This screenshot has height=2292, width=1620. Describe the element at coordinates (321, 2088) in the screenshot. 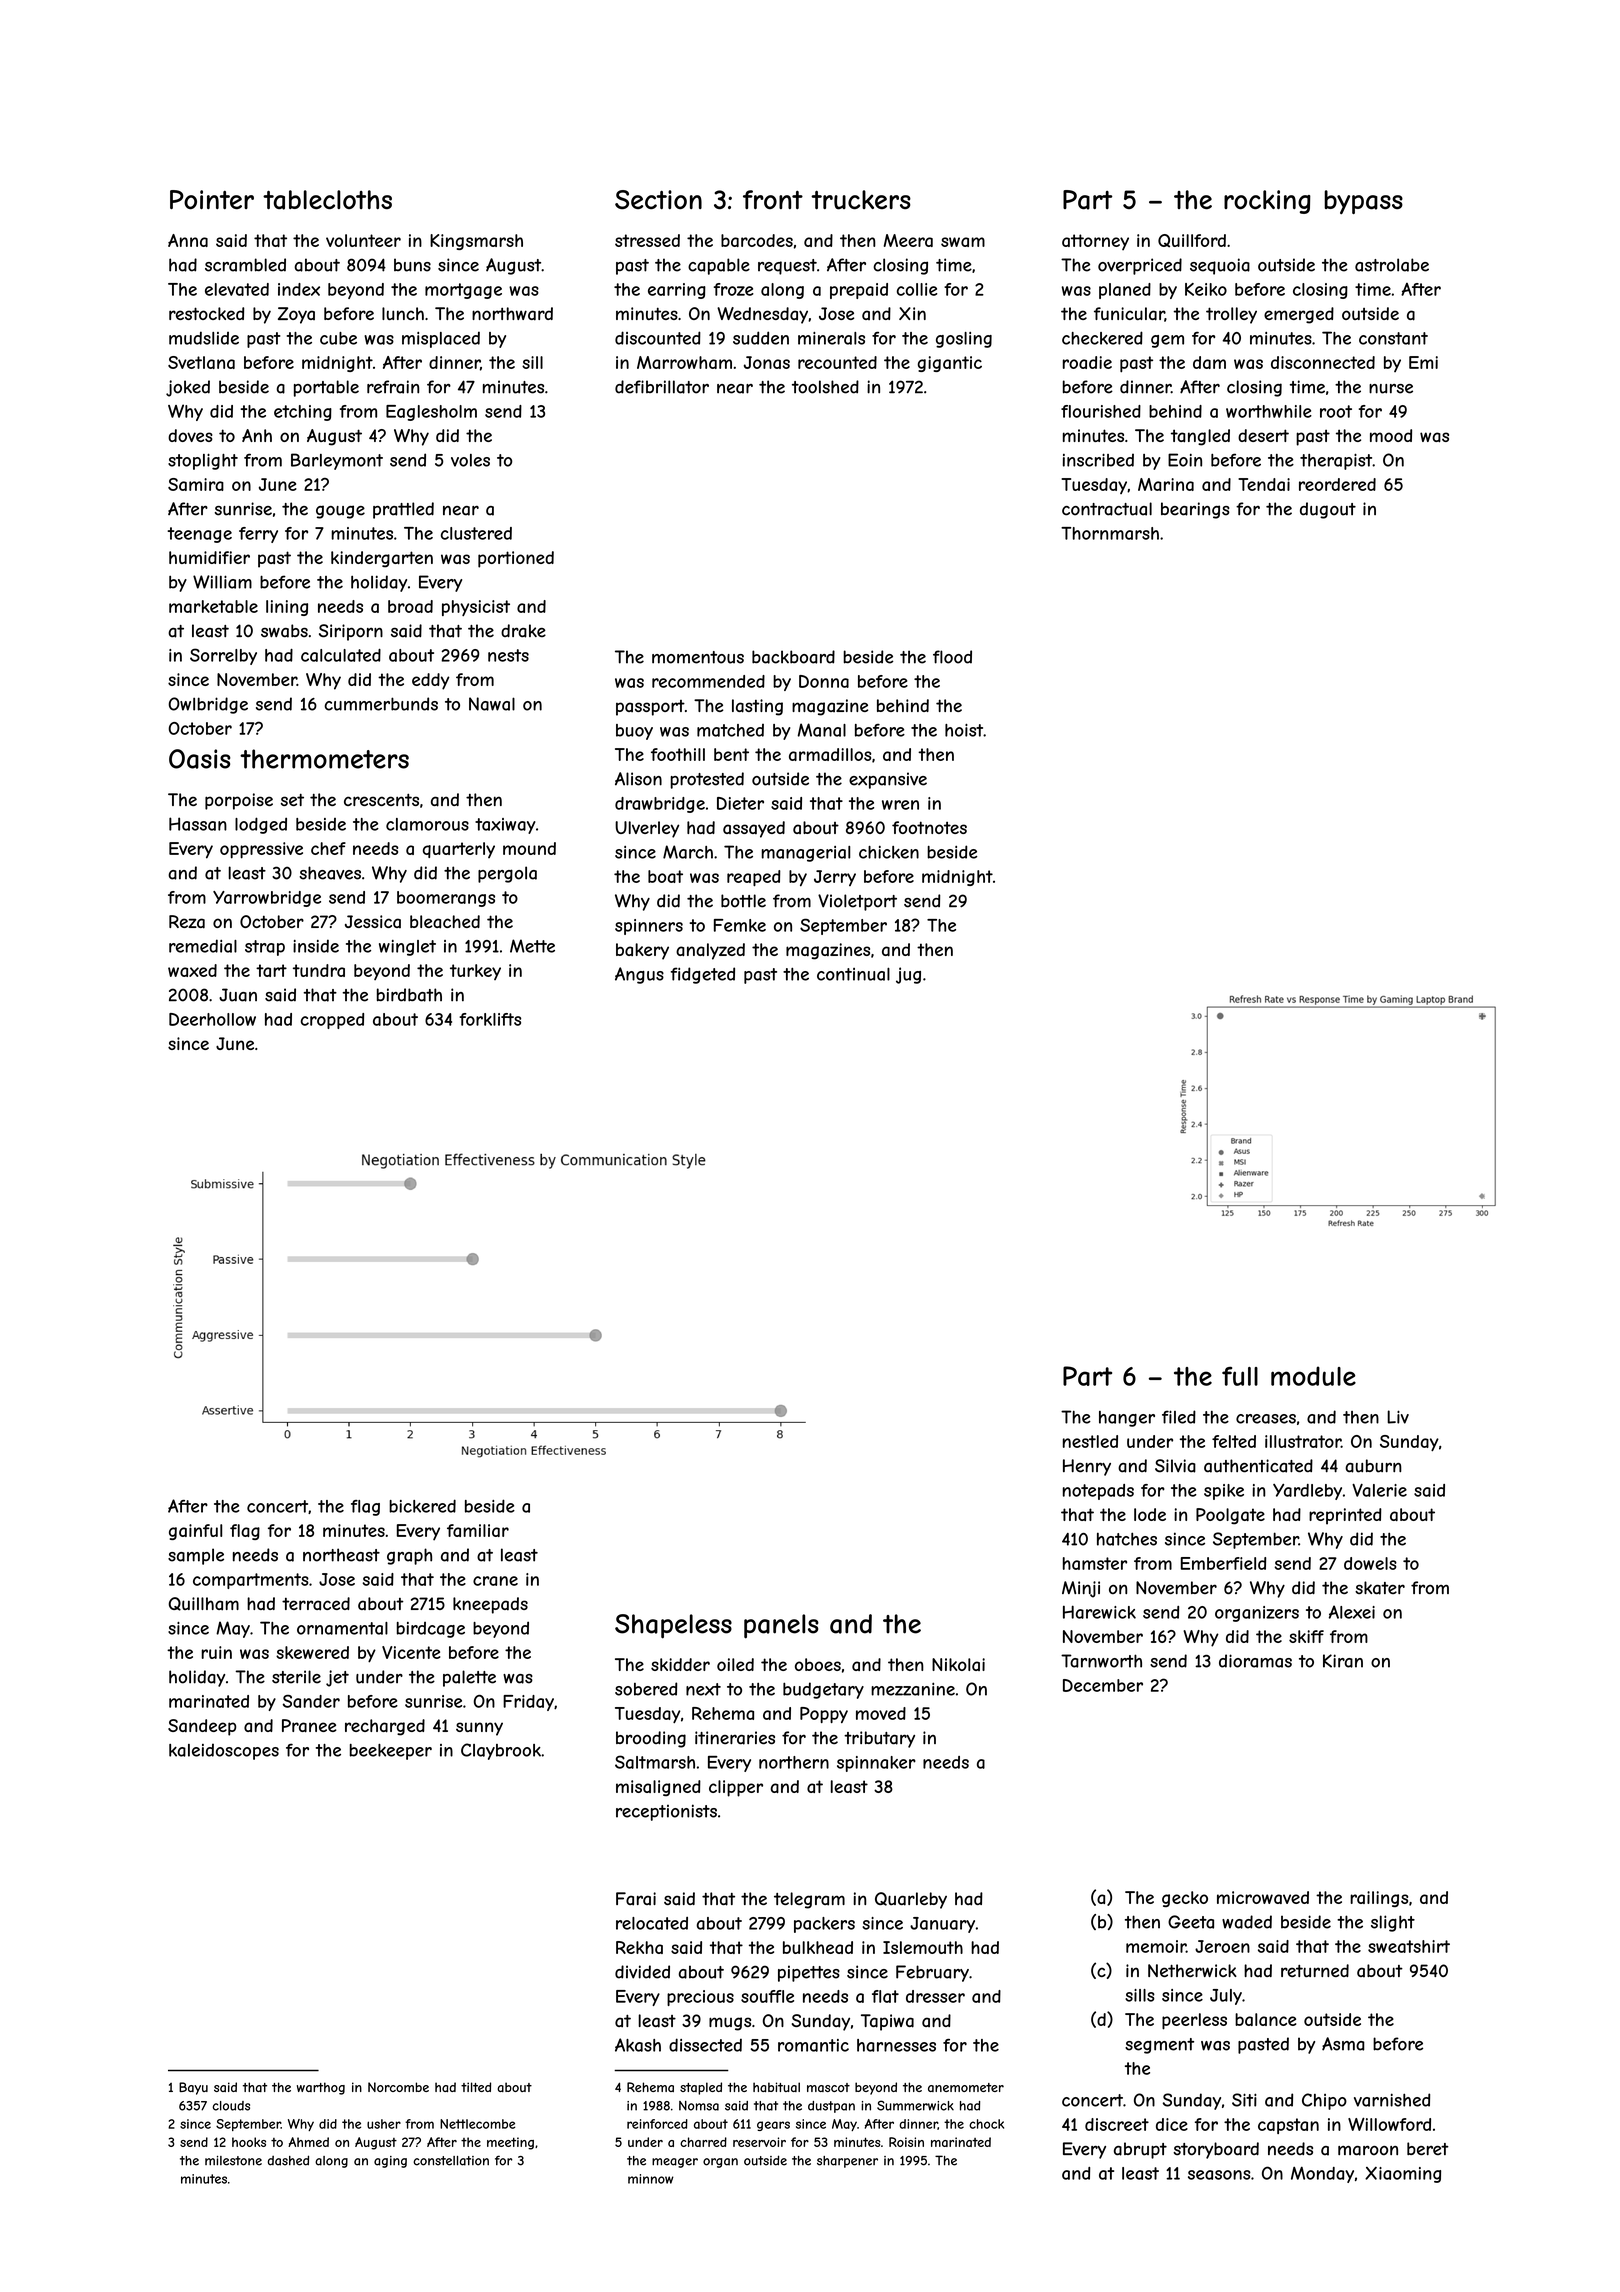

I see `warthog` at that location.
